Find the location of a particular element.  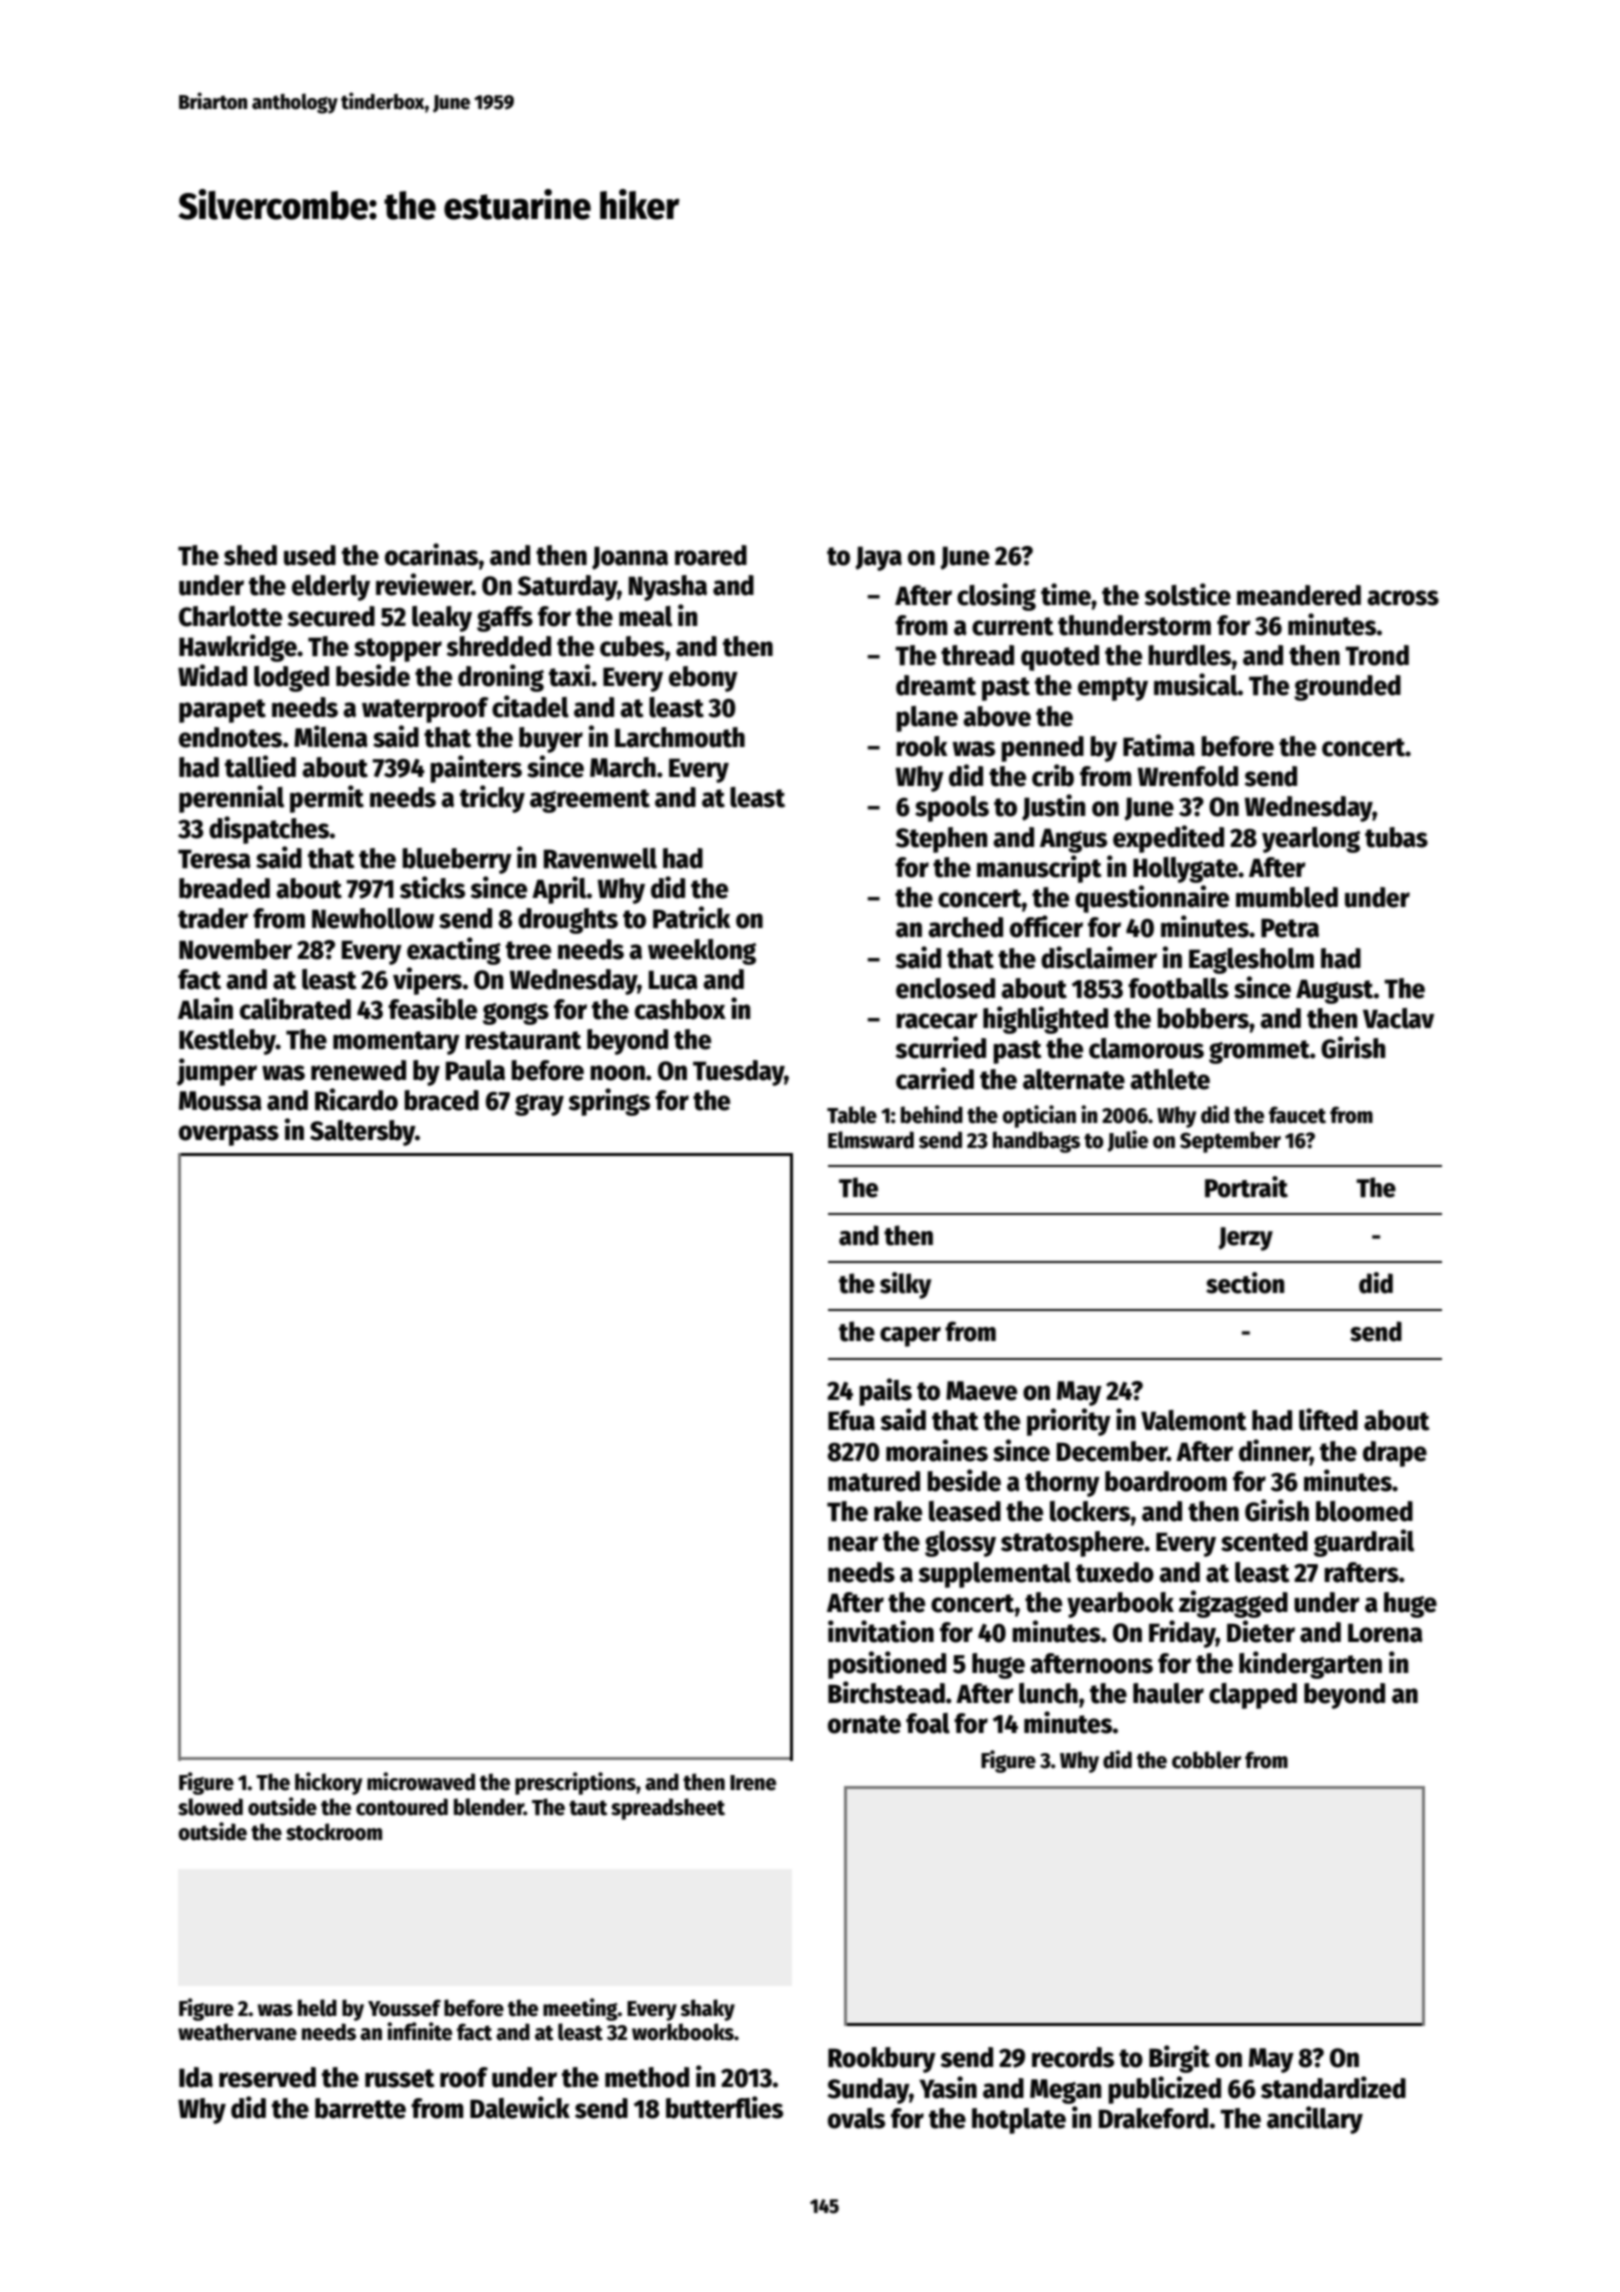

yearlong is located at coordinates (1311, 840).
